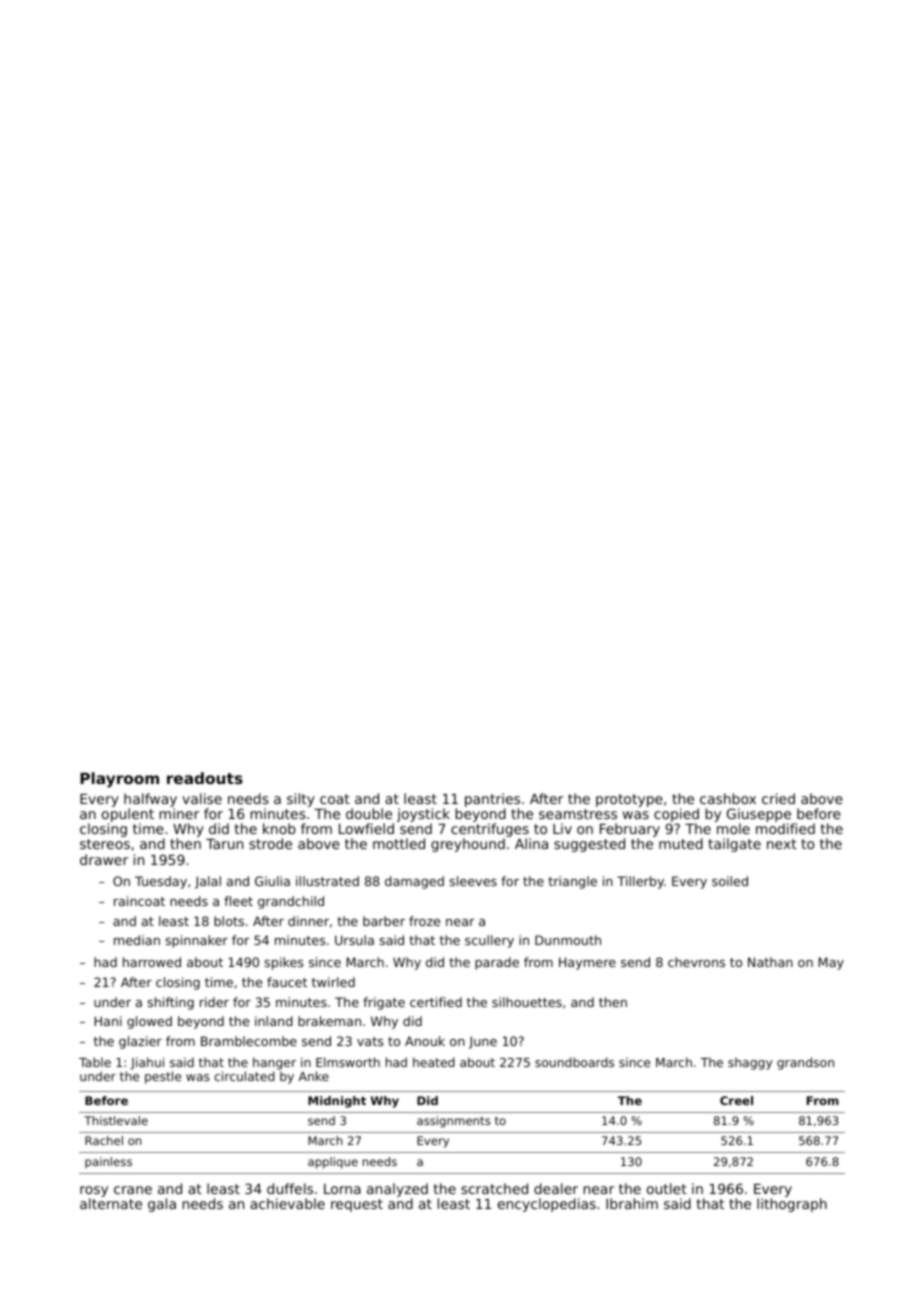 Image resolution: width=924 pixels, height=1308 pixels. What do you see at coordinates (805, 1063) in the screenshot?
I see `grandson` at bounding box center [805, 1063].
